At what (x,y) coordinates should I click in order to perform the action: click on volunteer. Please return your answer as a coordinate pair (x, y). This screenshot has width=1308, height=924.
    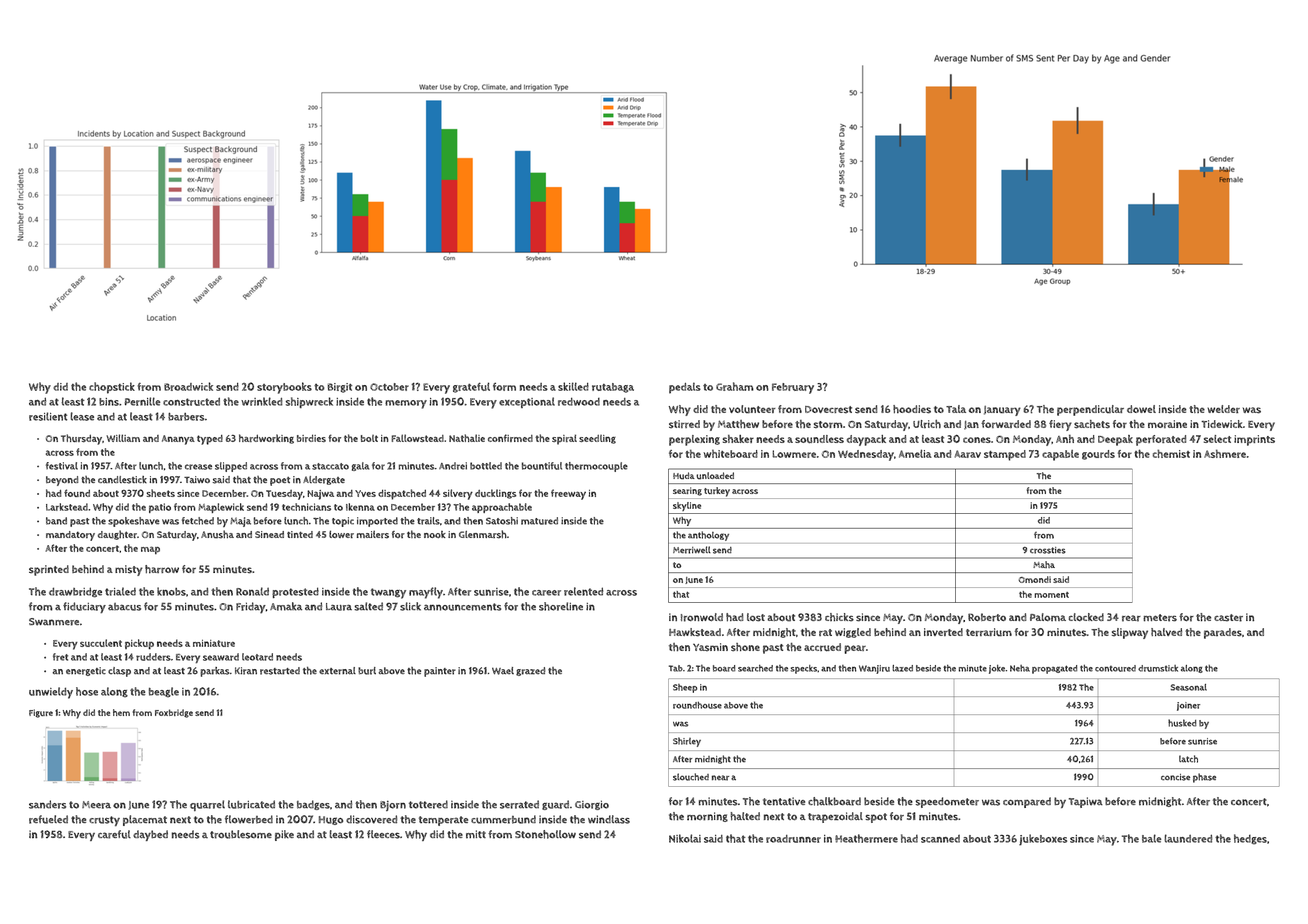
    Looking at the image, I should click on (752, 409).
